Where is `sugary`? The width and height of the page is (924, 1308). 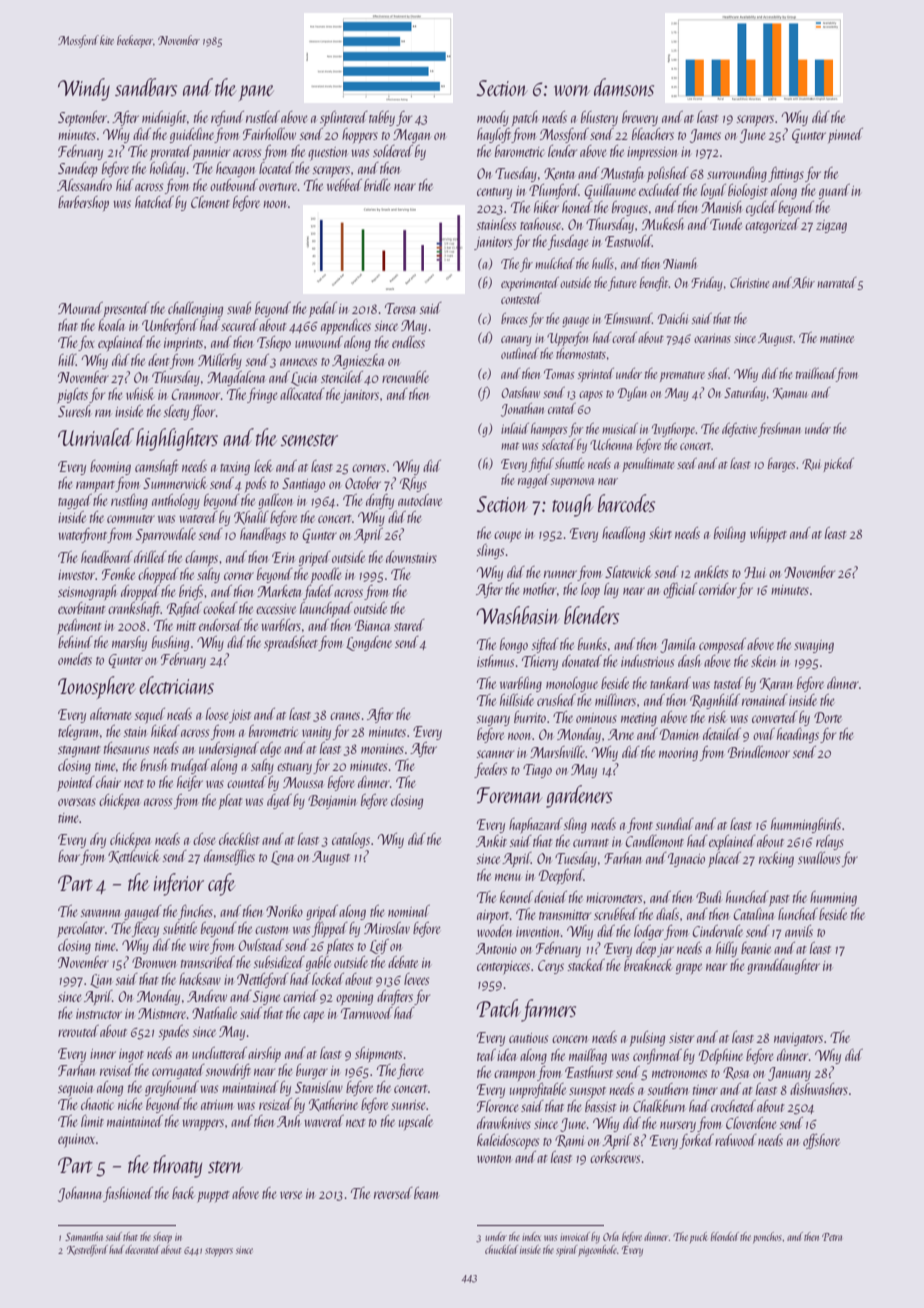 sugary is located at coordinates (493, 720).
